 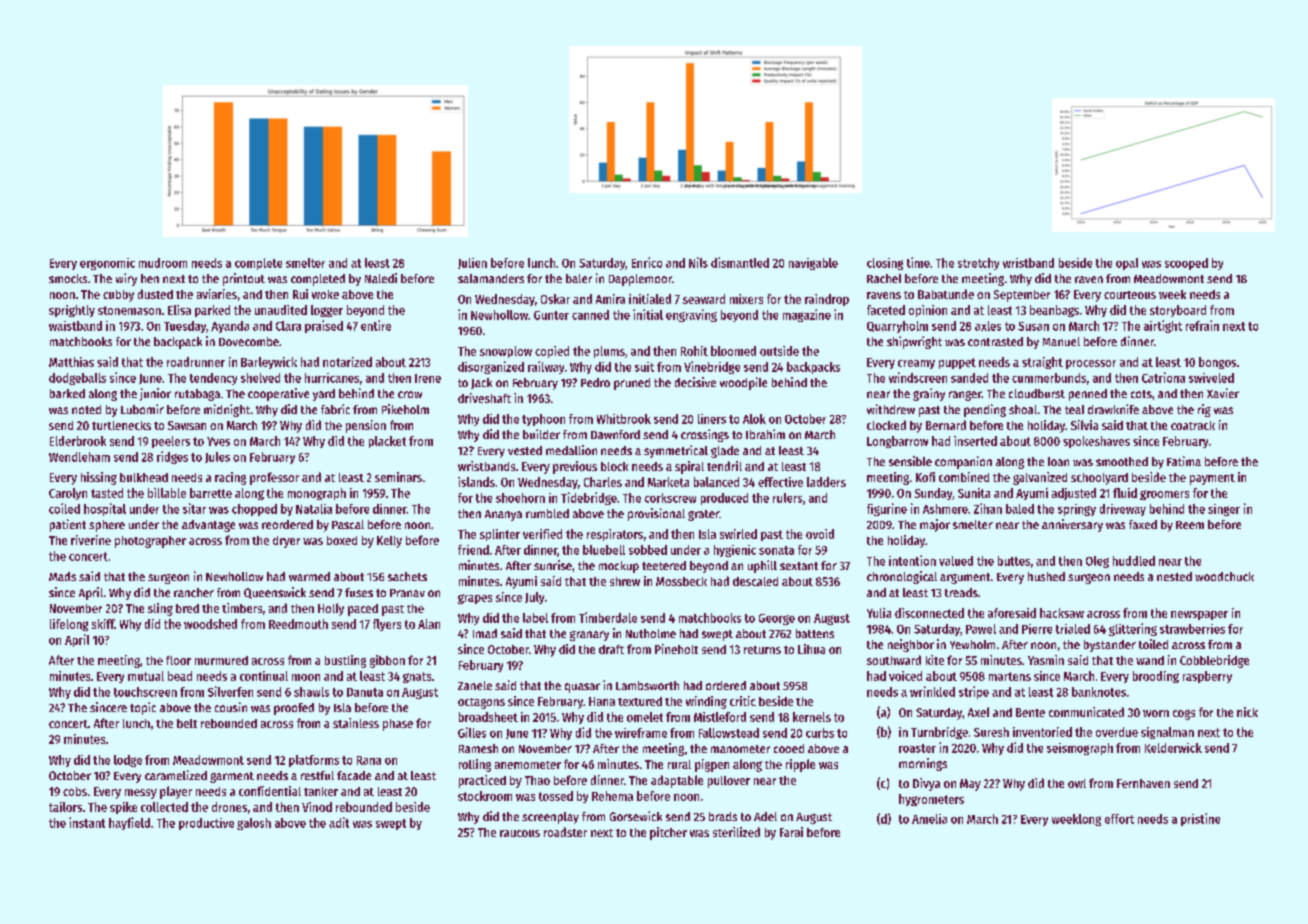 What do you see at coordinates (1200, 819) in the document?
I see `pristine` at bounding box center [1200, 819].
